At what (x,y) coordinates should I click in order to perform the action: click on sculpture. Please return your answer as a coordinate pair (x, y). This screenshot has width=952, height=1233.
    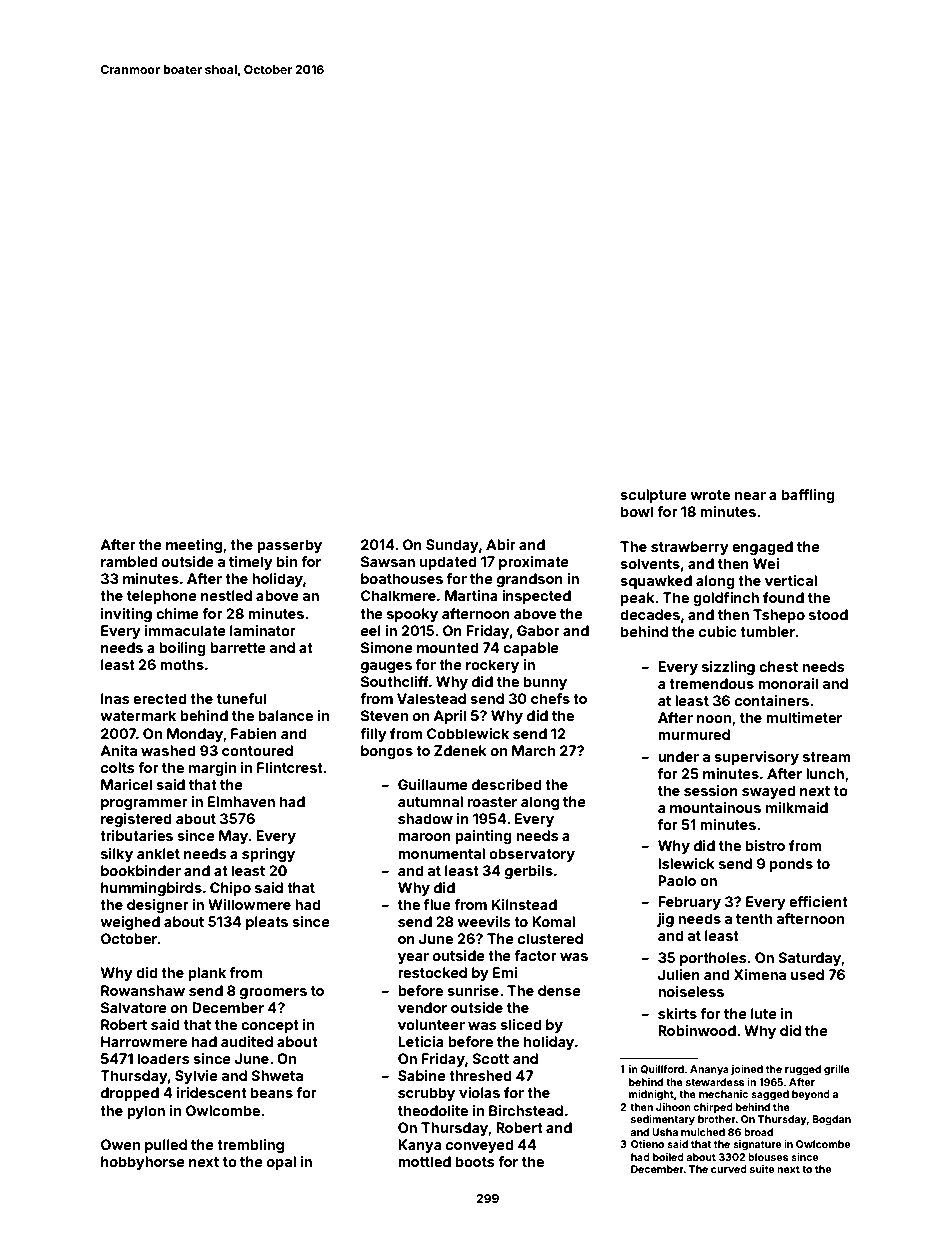
    Looking at the image, I should click on (653, 496).
